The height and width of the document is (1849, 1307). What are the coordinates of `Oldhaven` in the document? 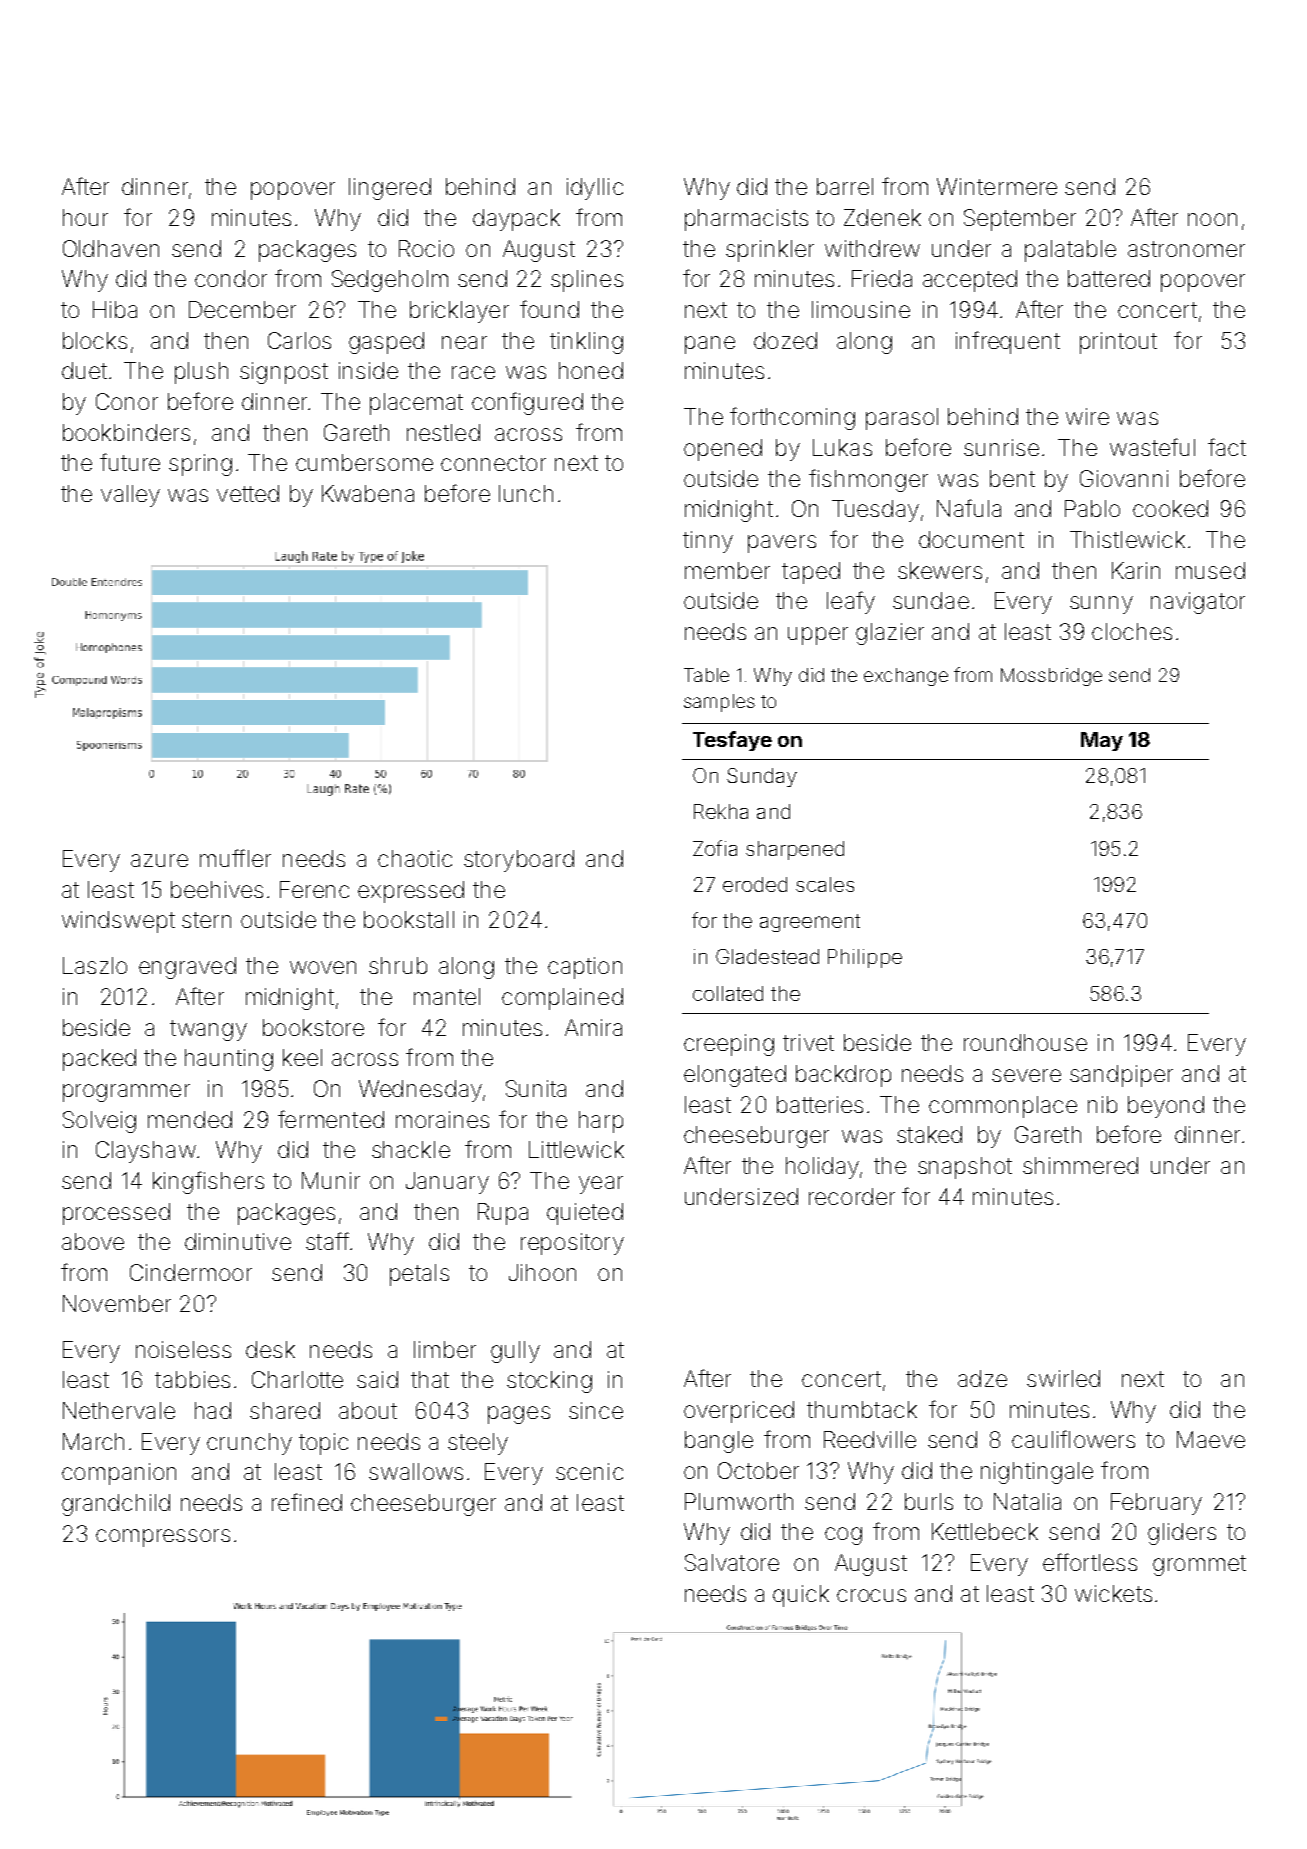 It's located at (111, 248).
